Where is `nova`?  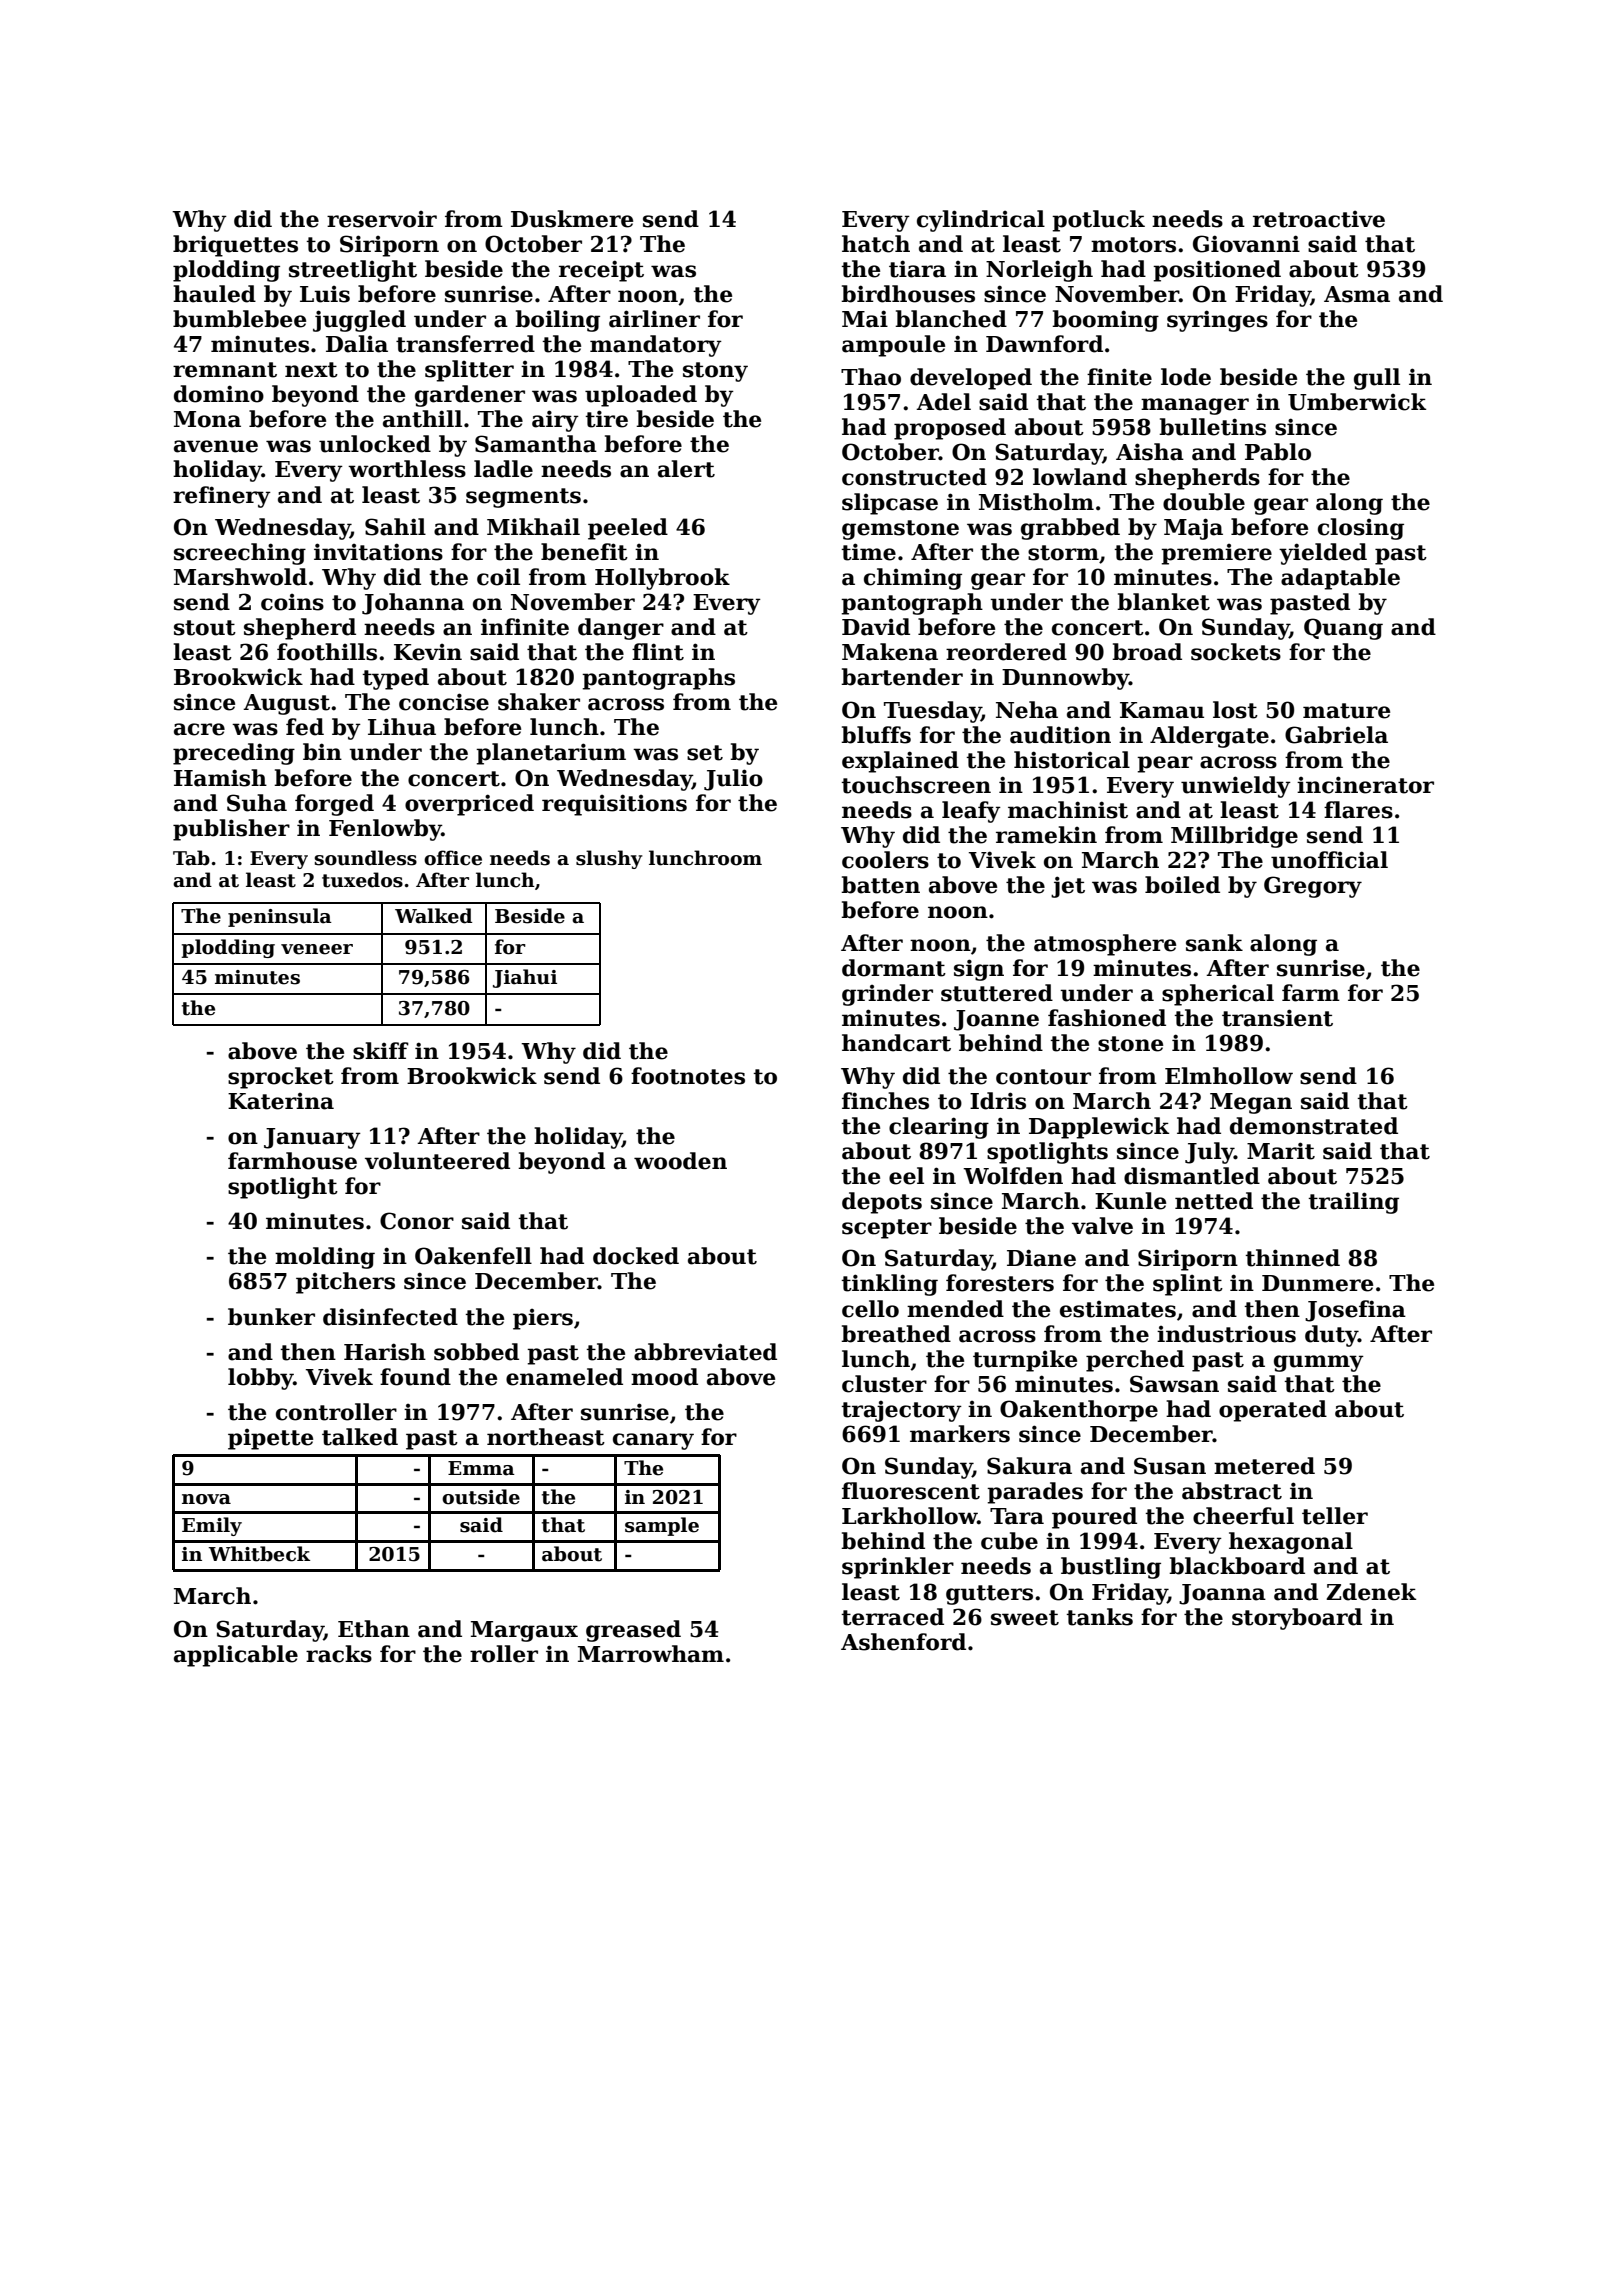
nova is located at coordinates (206, 1499).
